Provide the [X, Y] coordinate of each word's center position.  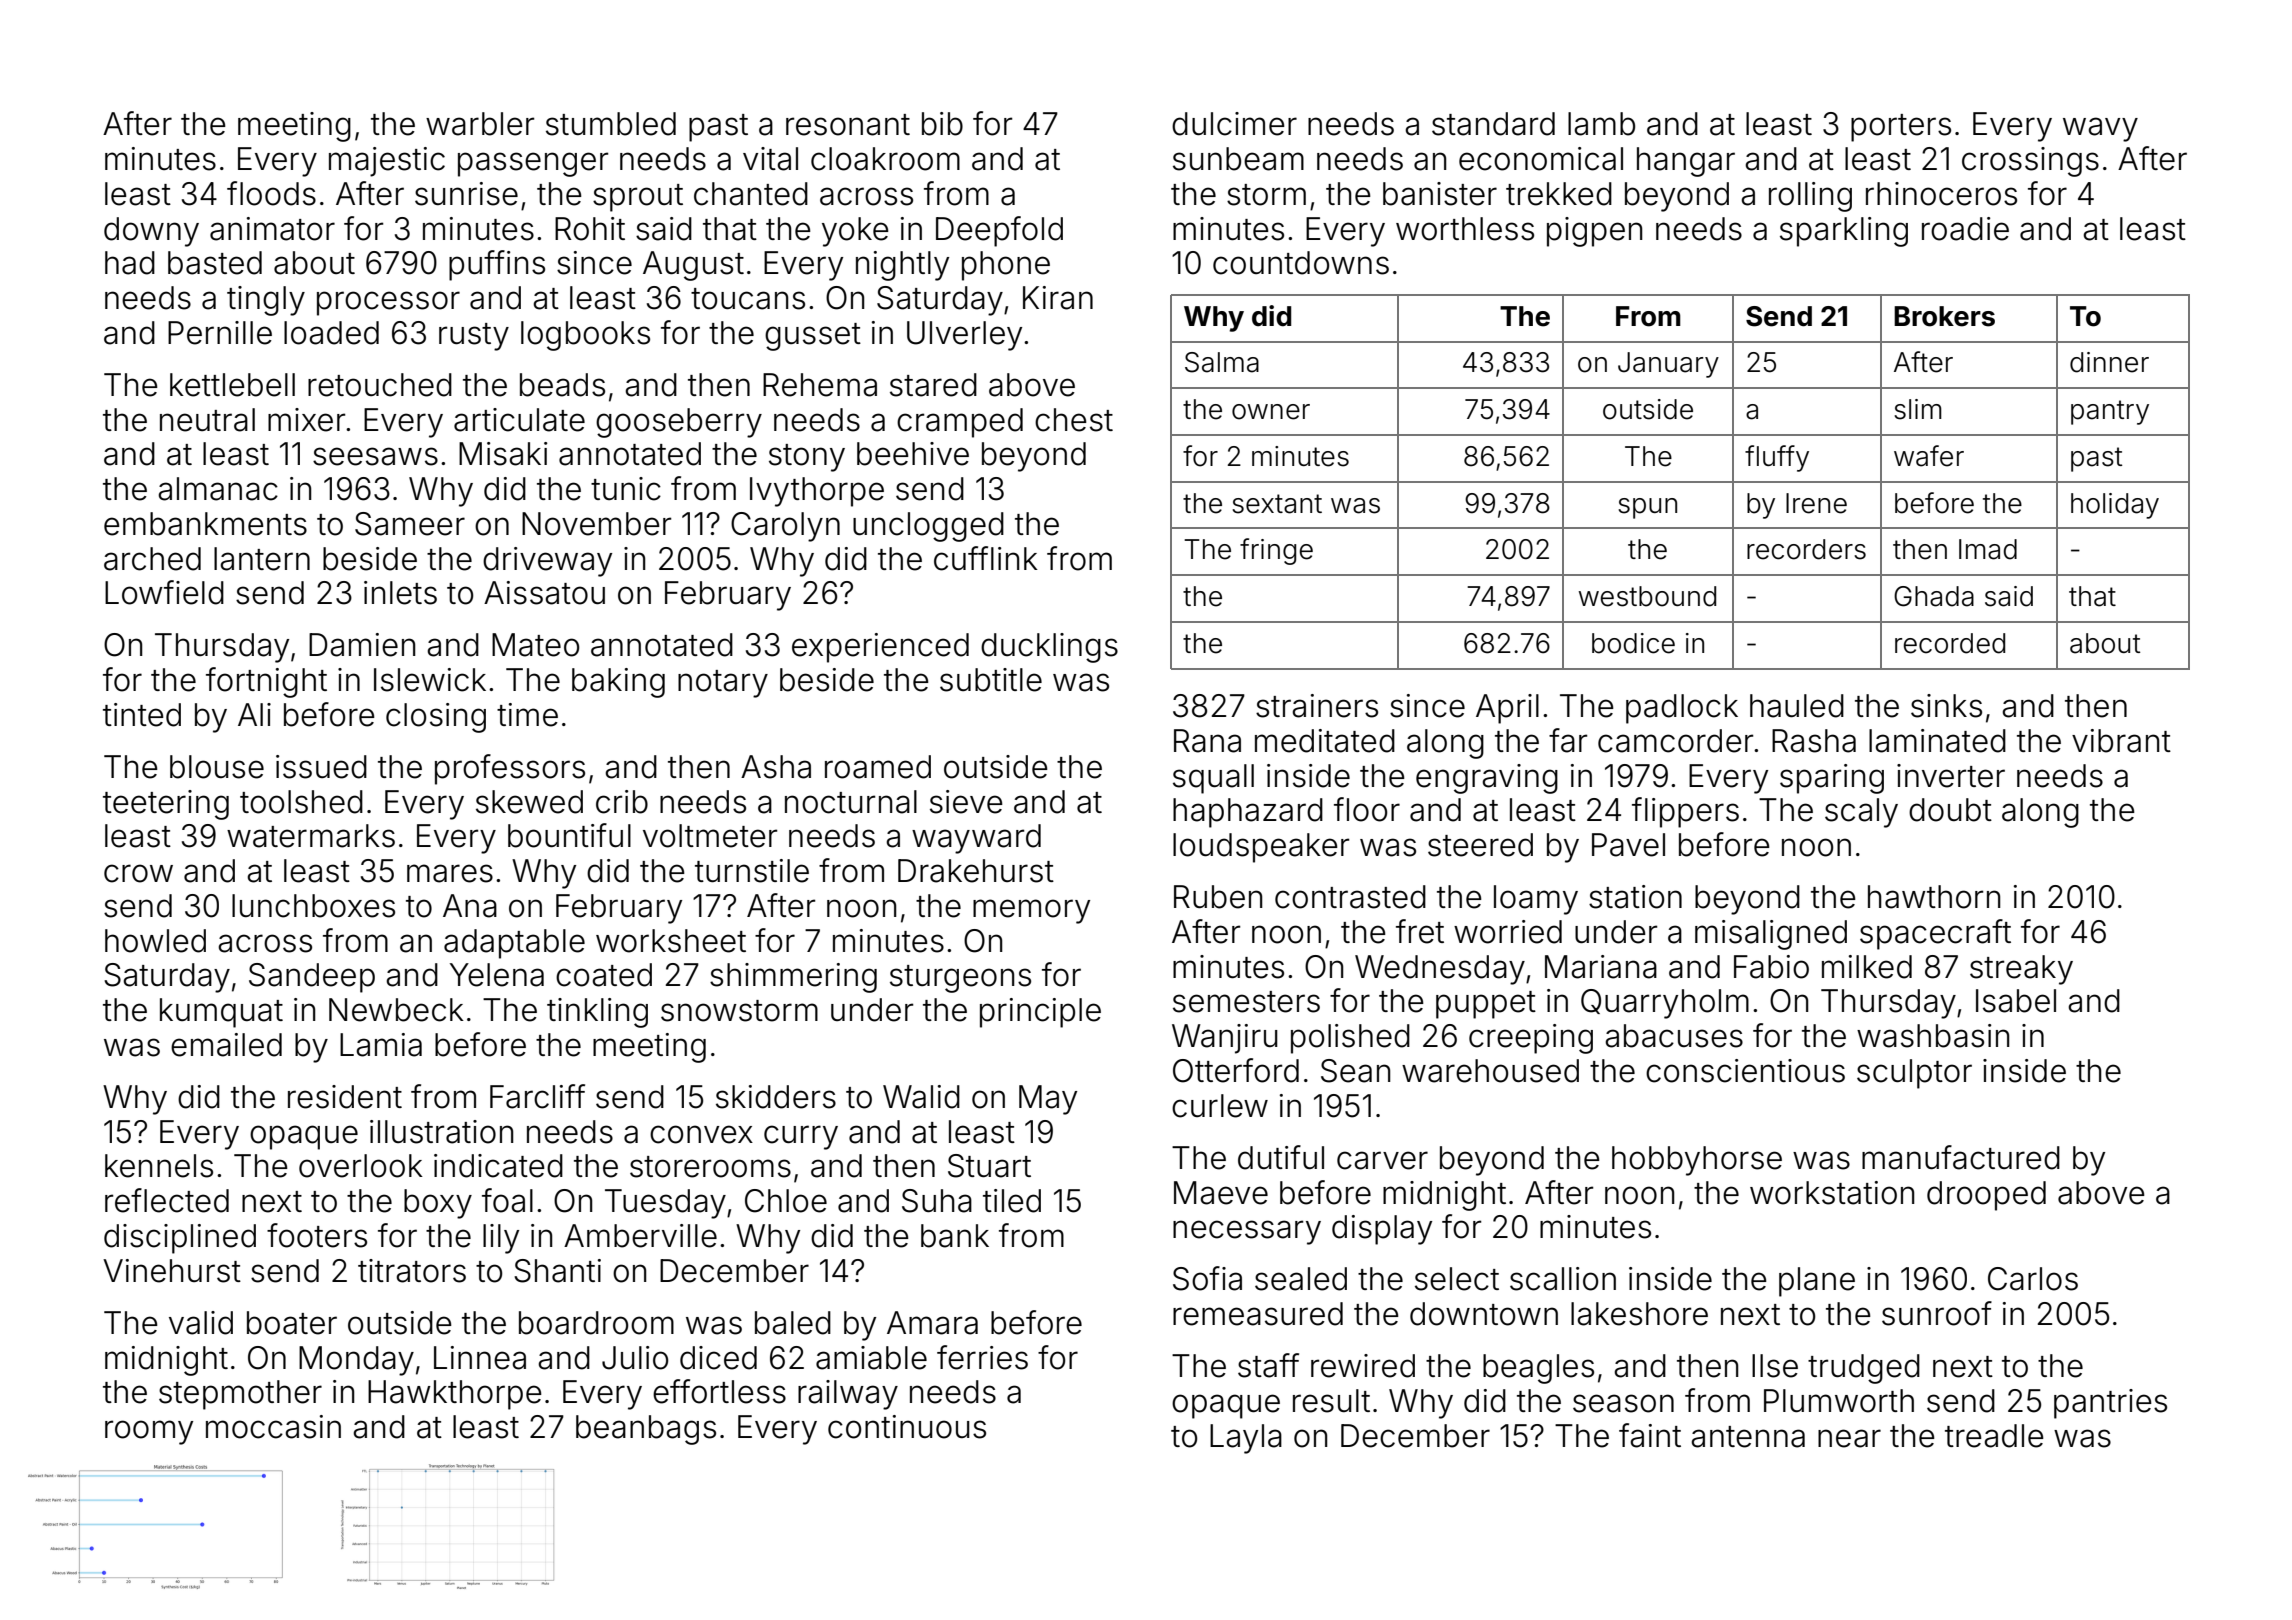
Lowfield [164, 592]
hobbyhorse [1697, 1161]
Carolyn [785, 527]
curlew [1220, 1106]
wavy [2100, 129]
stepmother [240, 1395]
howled [155, 941]
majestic [387, 162]
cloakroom [885, 159]
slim [1918, 409]
